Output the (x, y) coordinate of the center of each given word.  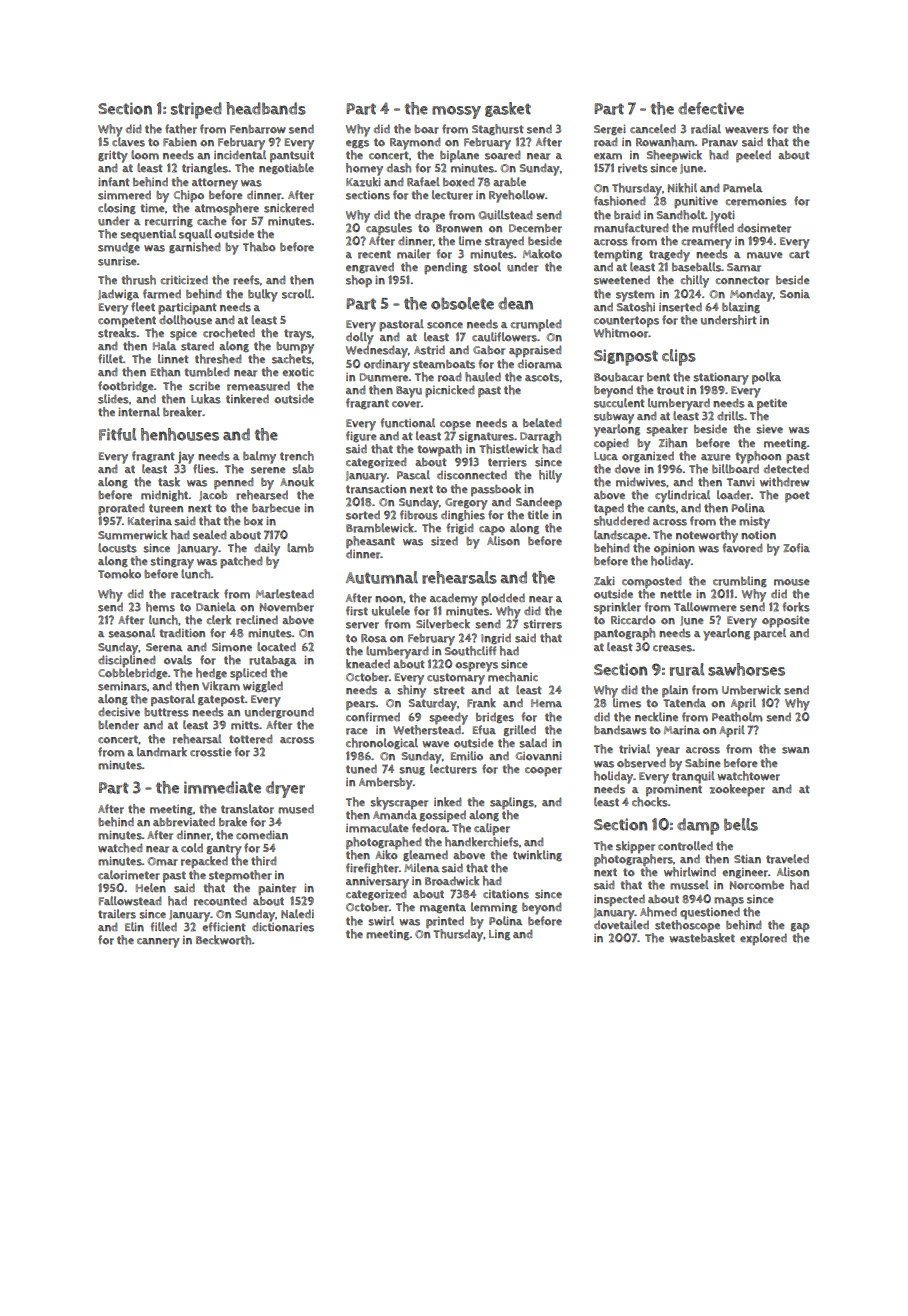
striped (196, 110)
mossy (456, 112)
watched (120, 848)
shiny (411, 691)
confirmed (373, 717)
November (287, 607)
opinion (674, 549)
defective (711, 108)
